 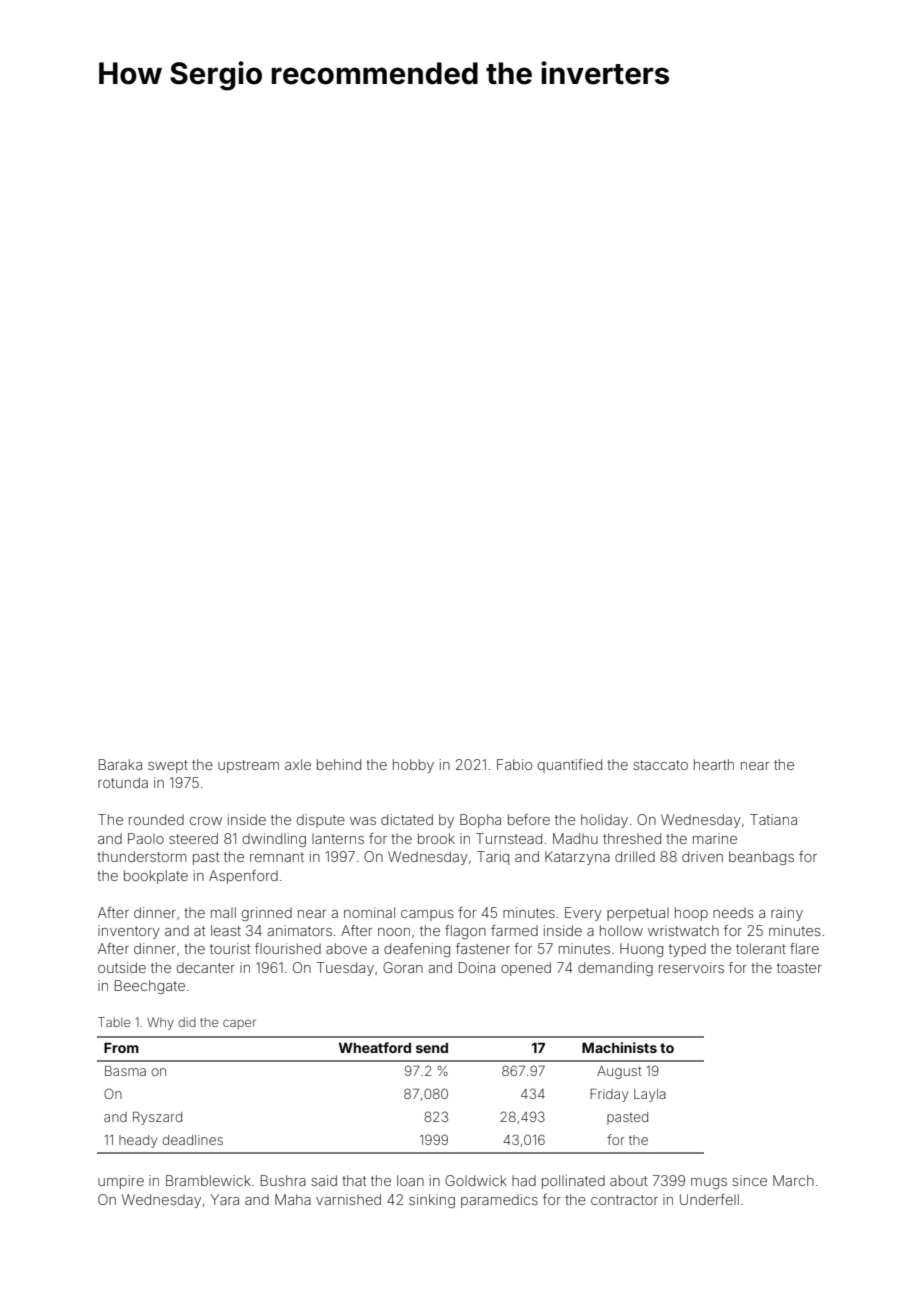 What do you see at coordinates (125, 1071) in the page?
I see `Basma` at bounding box center [125, 1071].
